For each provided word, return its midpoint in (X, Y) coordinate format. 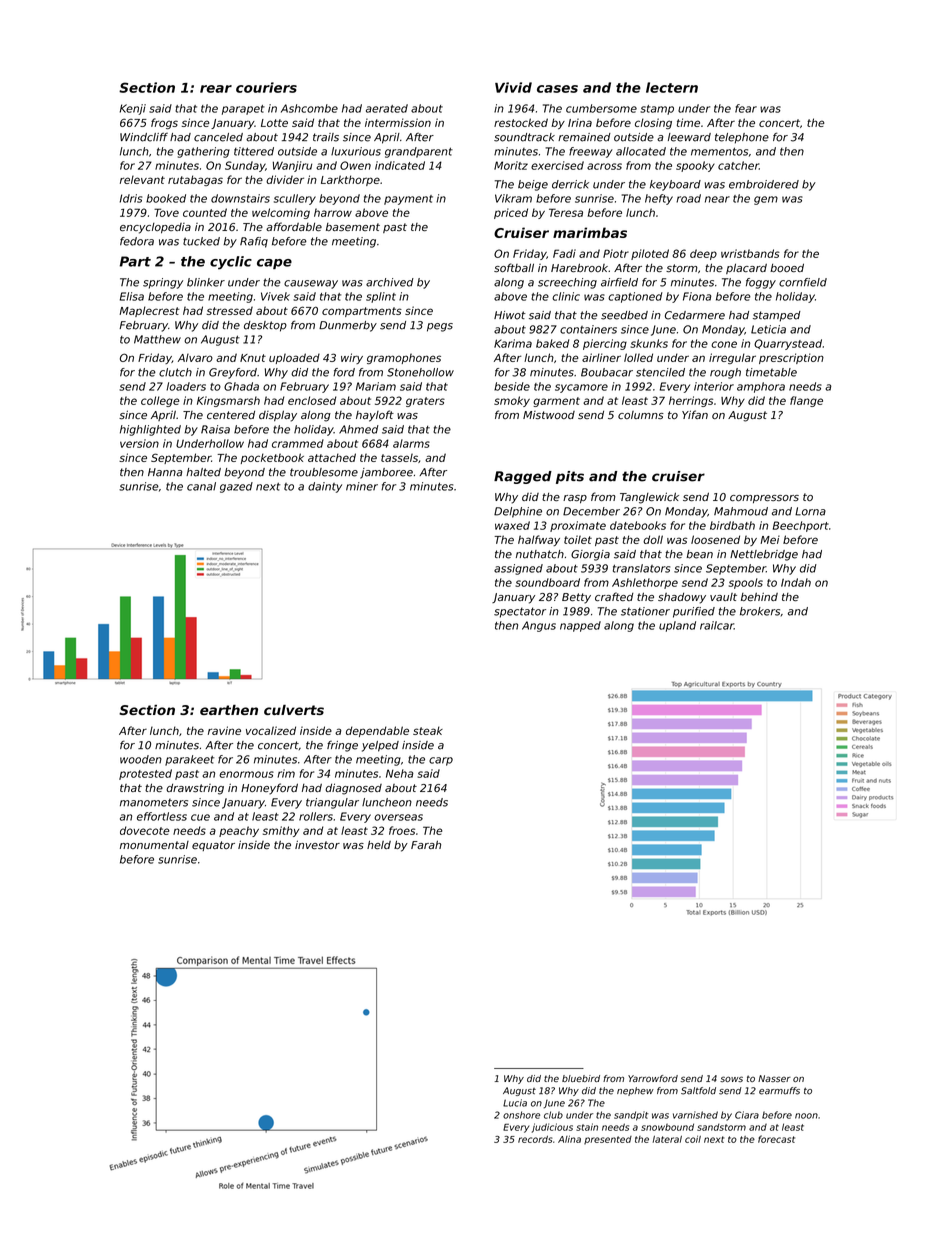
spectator (520, 612)
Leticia (768, 329)
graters (425, 402)
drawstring (195, 789)
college (160, 401)
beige (533, 185)
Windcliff (144, 137)
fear (746, 108)
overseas (398, 817)
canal (201, 486)
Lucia (515, 1103)
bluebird (581, 1078)
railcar (717, 625)
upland (677, 626)
